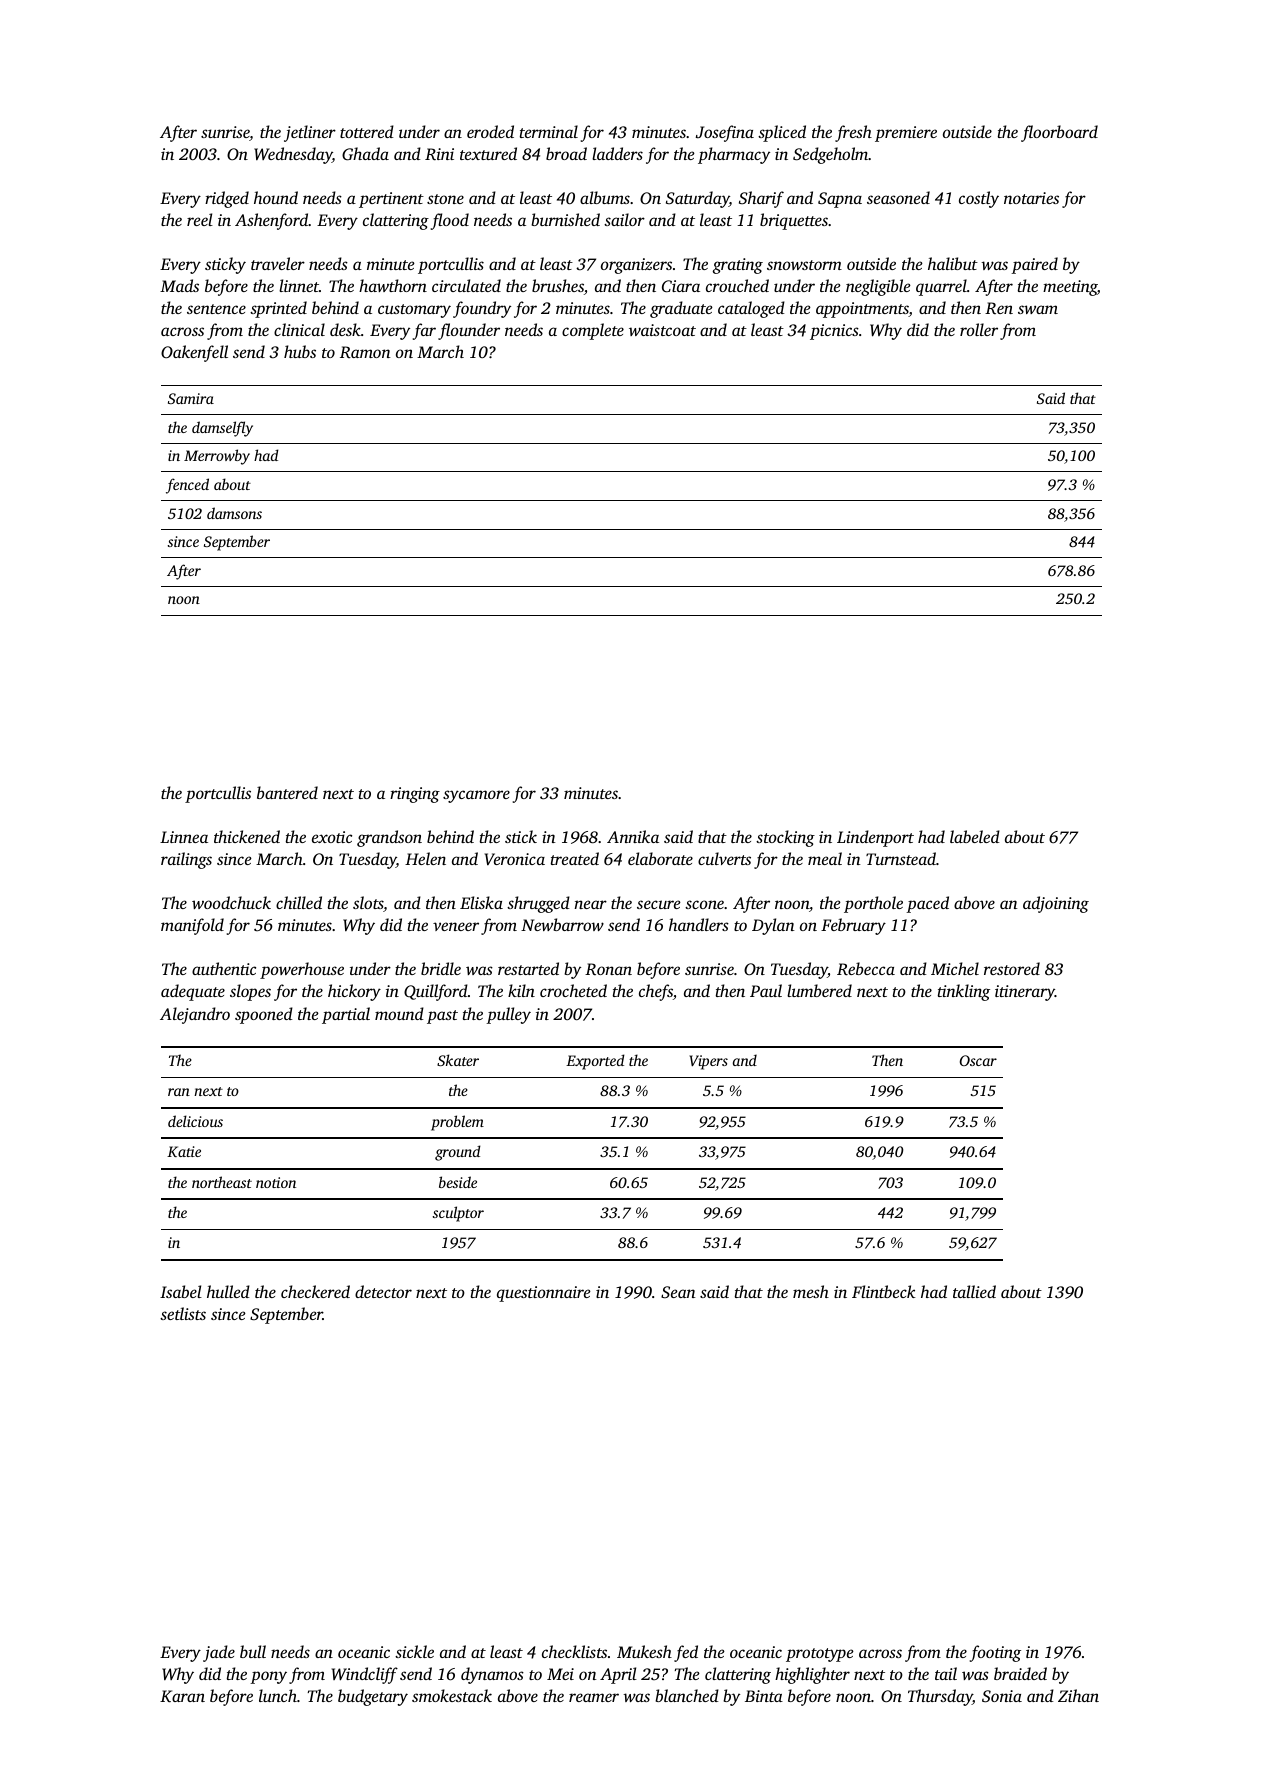  Describe the element at coordinates (974, 1291) in the screenshot. I see `tallied` at that location.
